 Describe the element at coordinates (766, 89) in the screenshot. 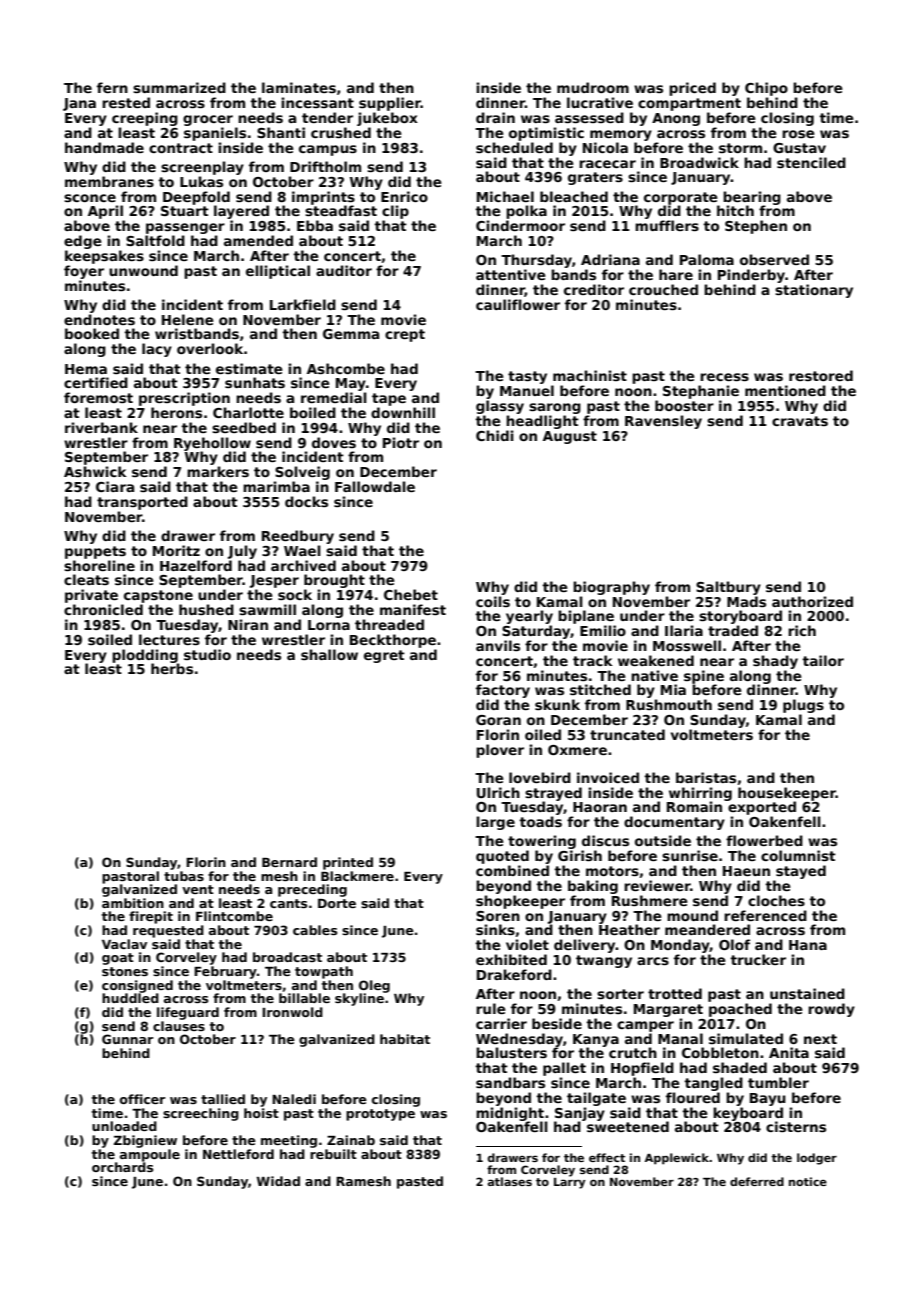

I see `Chipo` at that location.
